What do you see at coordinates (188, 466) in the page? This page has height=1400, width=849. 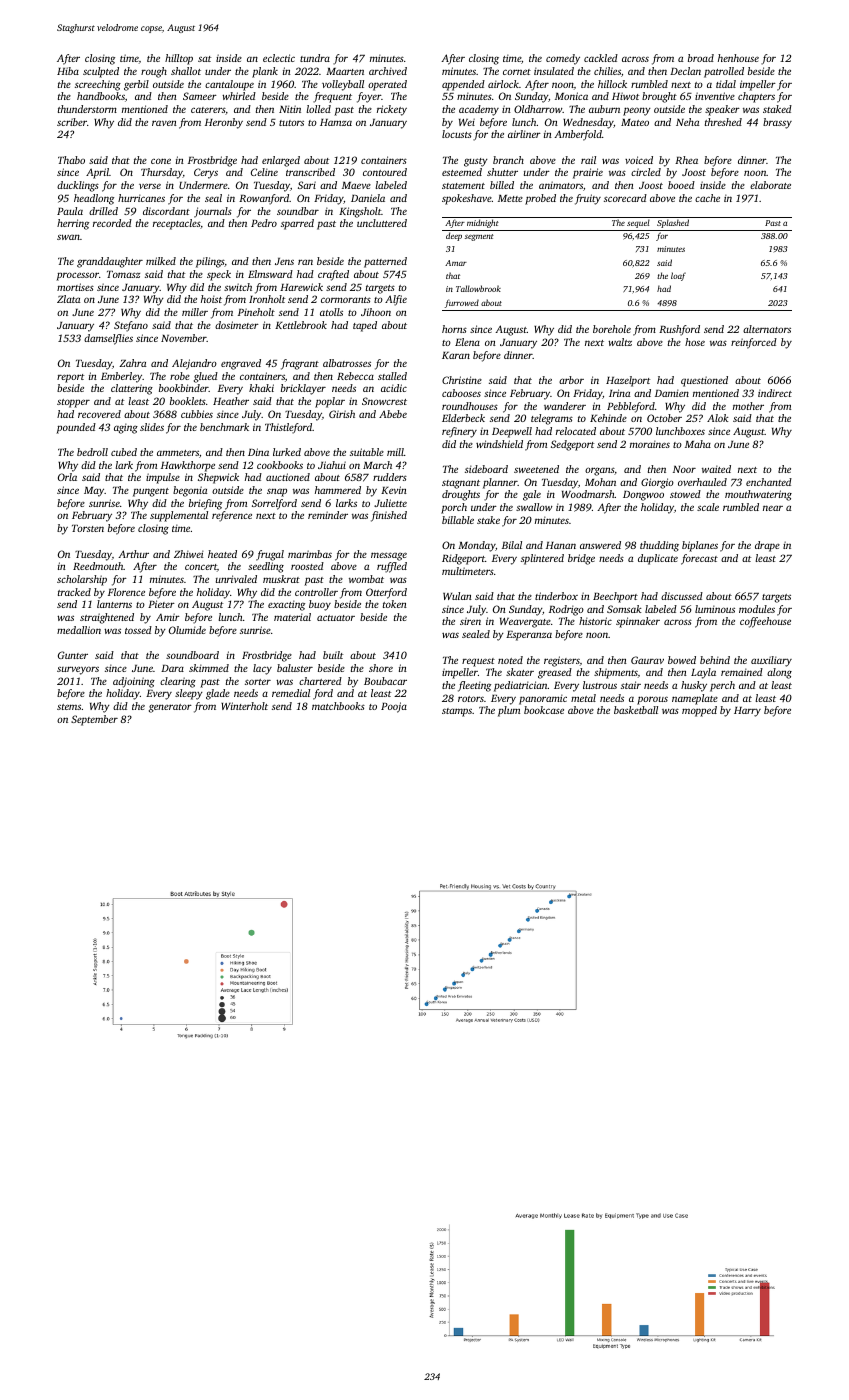 I see `Hawkthorpe` at bounding box center [188, 466].
